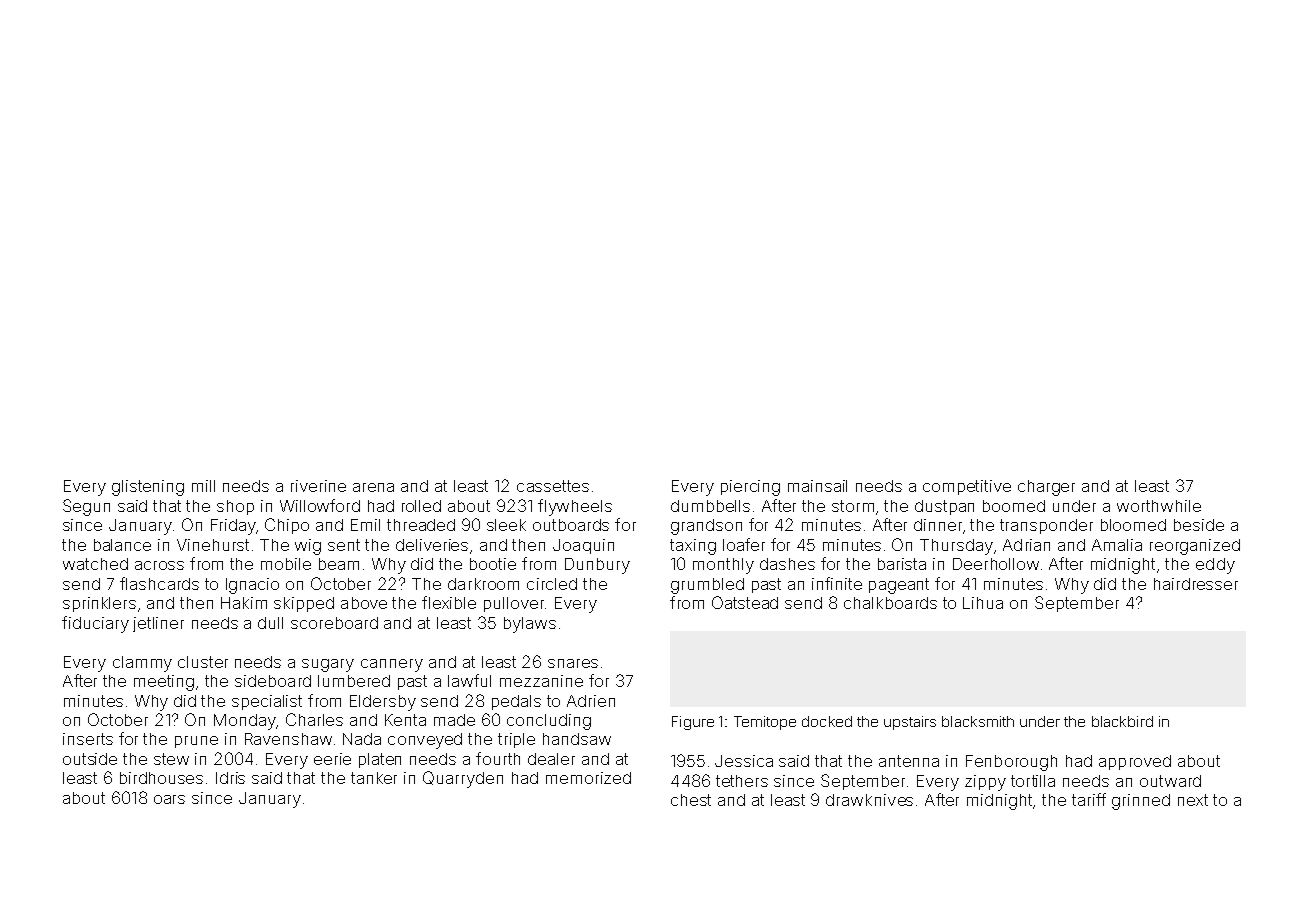  I want to click on dumbbells, so click(710, 506).
